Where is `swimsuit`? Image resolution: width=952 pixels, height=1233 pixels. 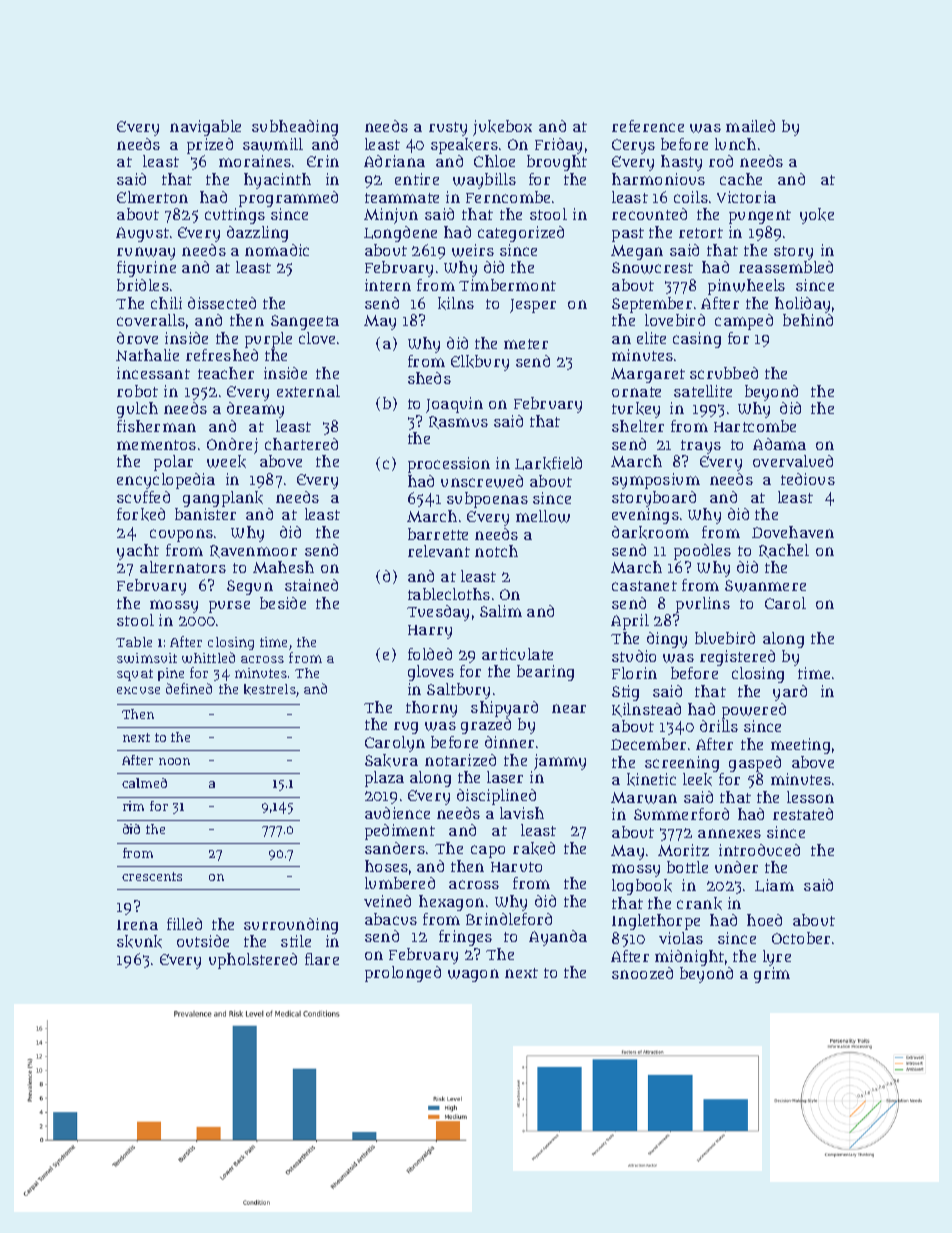 swimsuit is located at coordinates (147, 658).
